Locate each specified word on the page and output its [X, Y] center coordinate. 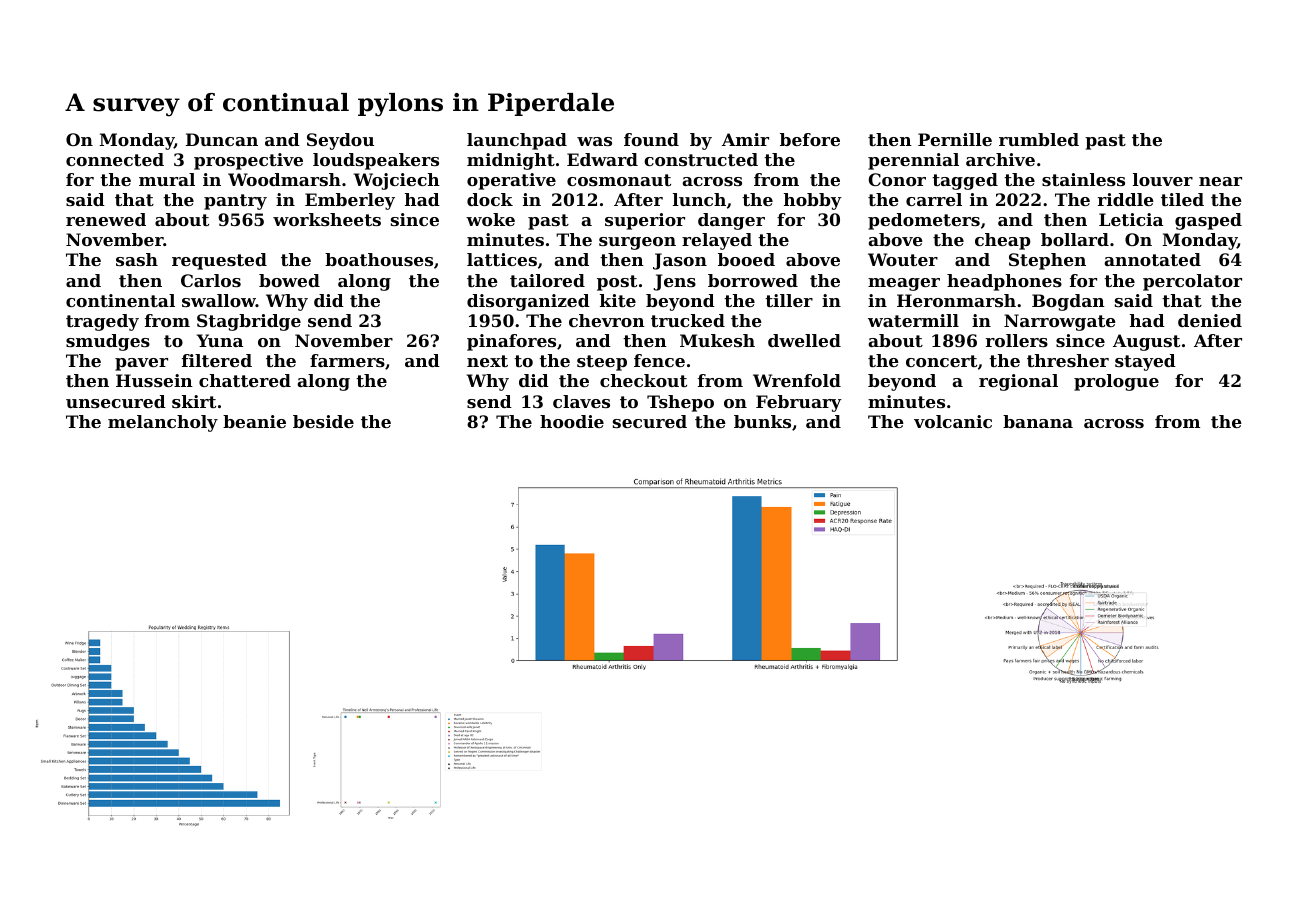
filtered [217, 360]
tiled [1182, 199]
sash [137, 259]
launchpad [517, 141]
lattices [502, 259]
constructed [701, 159]
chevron [607, 320]
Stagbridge [249, 322]
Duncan [222, 139]
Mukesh [717, 340]
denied [1210, 320]
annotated [1152, 259]
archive [1000, 159]
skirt [194, 401]
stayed [1145, 362]
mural [167, 179]
